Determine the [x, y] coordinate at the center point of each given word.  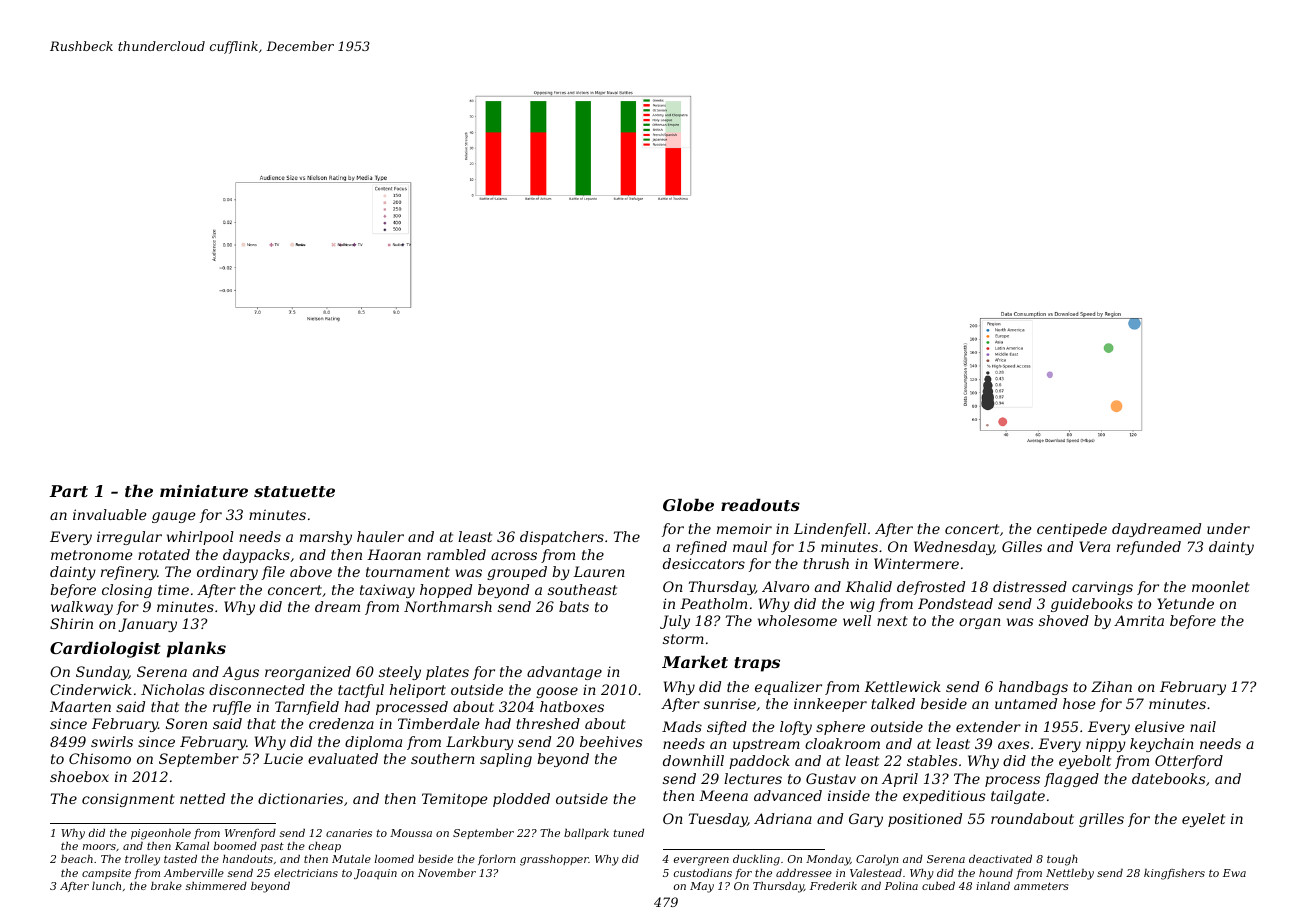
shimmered [216, 886]
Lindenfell [830, 530]
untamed [1026, 703]
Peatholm [713, 603]
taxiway [387, 591]
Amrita [1139, 620]
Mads [682, 726]
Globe [688, 504]
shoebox [79, 776]
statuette [294, 491]
